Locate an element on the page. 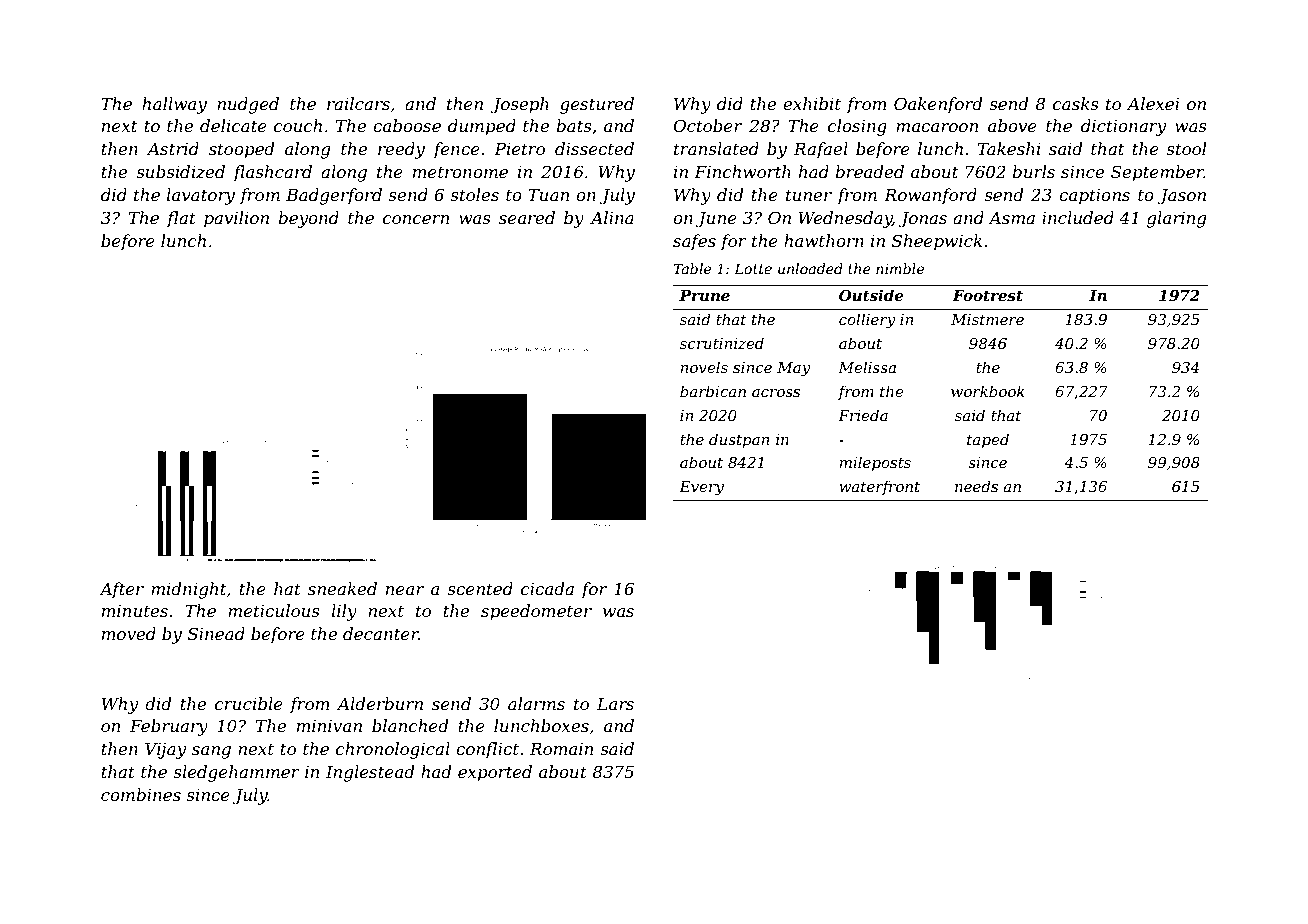  sneaked is located at coordinates (342, 588).
